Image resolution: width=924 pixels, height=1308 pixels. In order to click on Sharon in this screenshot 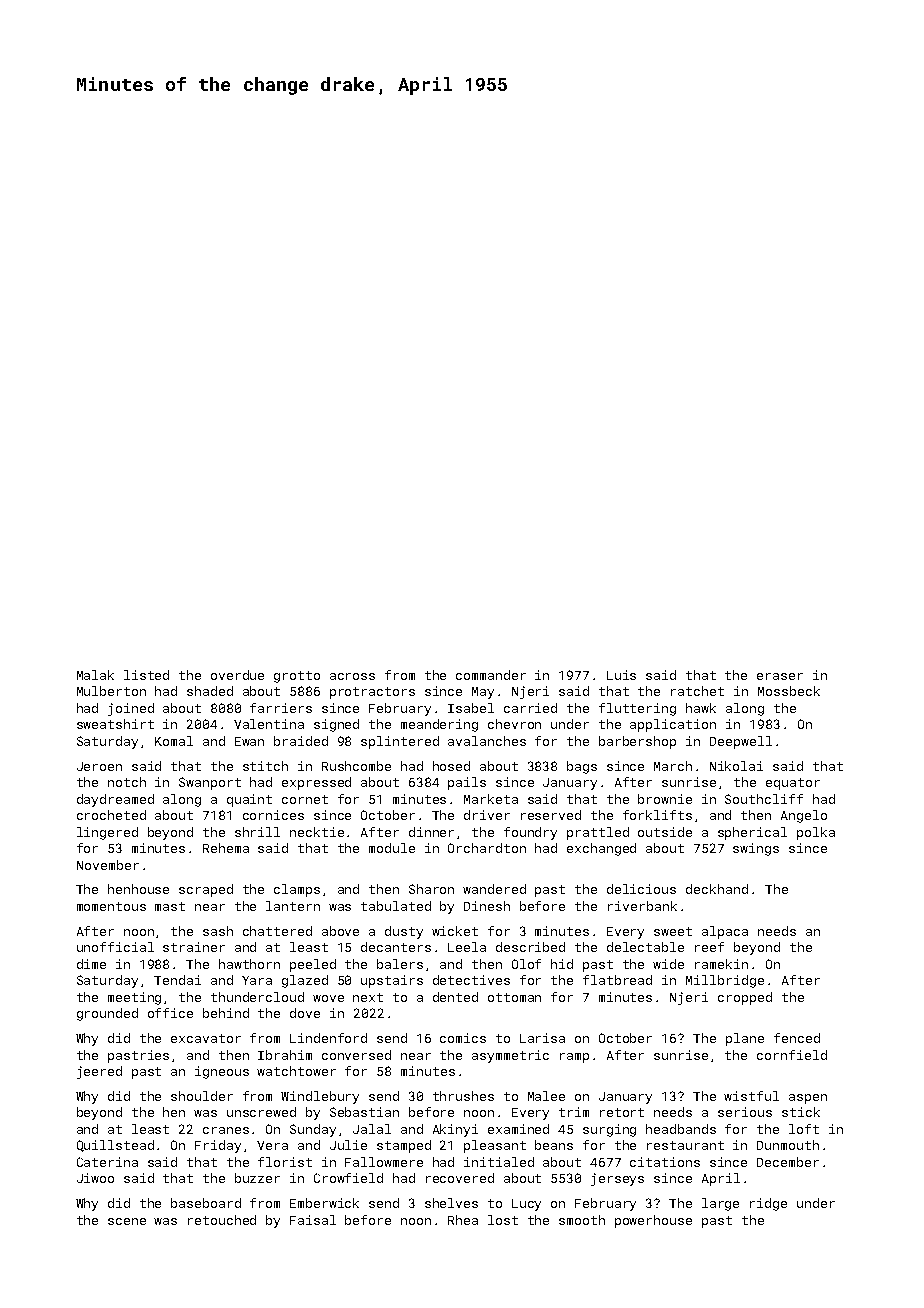, I will do `click(431, 889)`.
